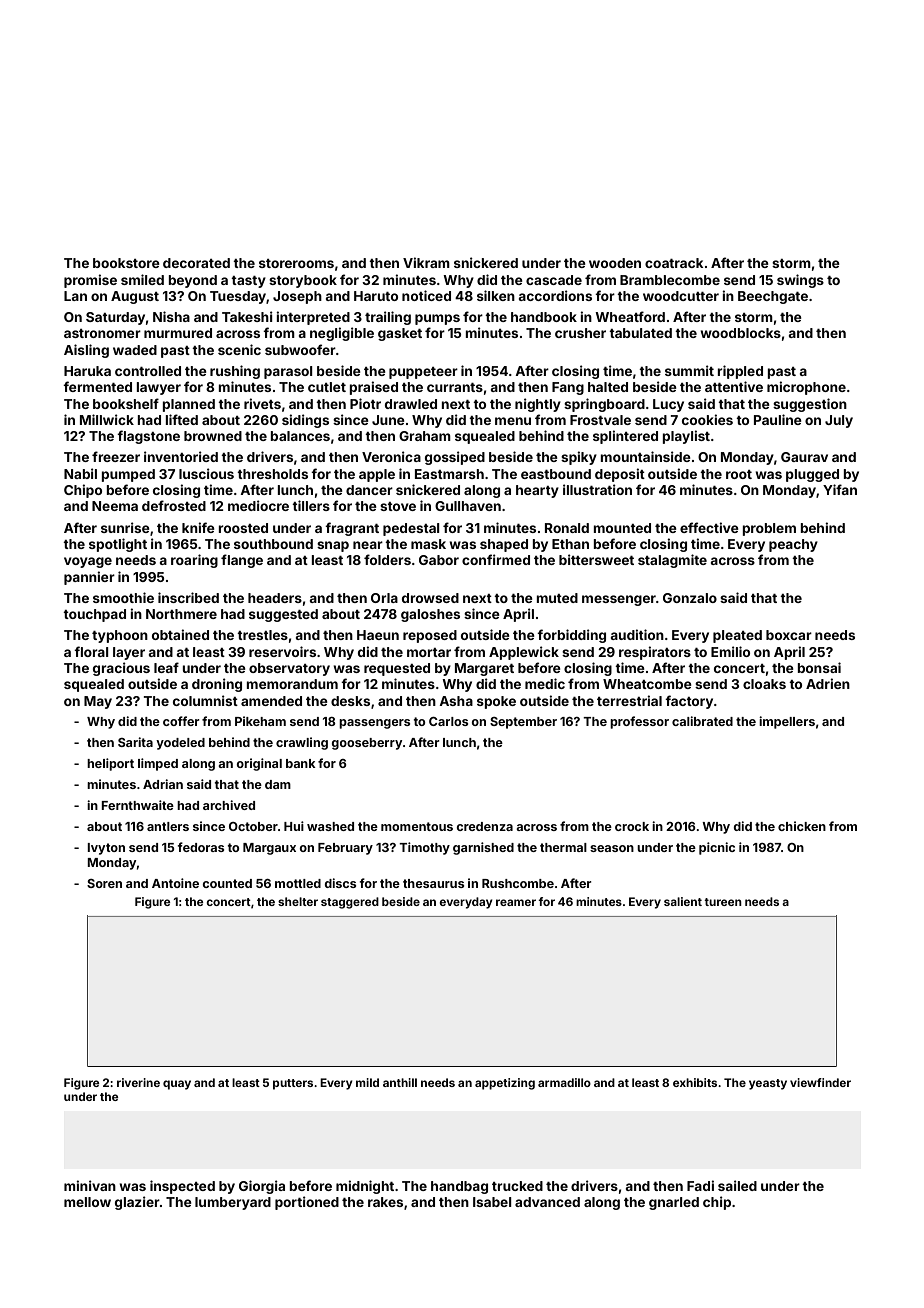 The image size is (924, 1308). I want to click on quay, so click(177, 1085).
